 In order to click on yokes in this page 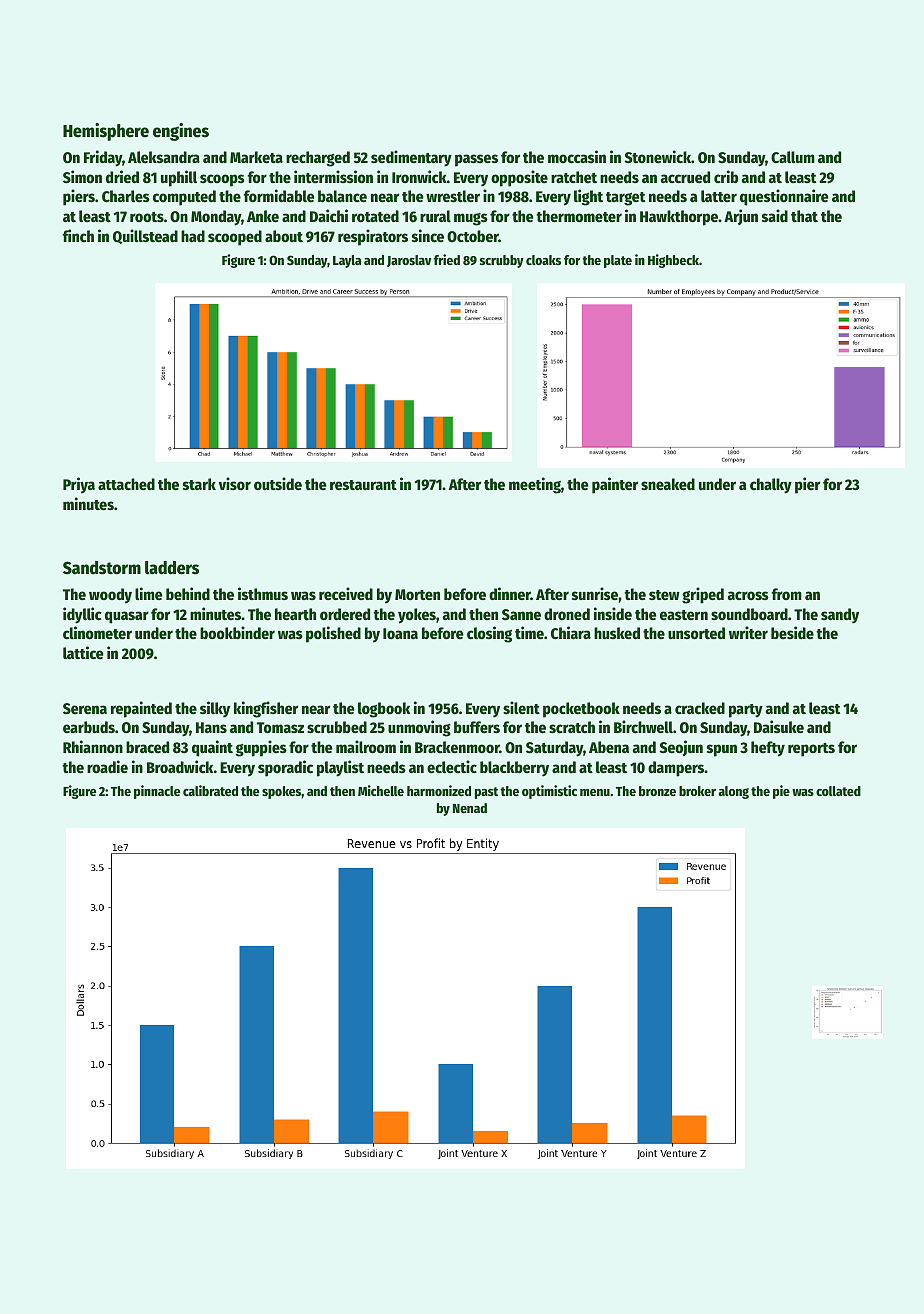, I will do `click(417, 616)`.
